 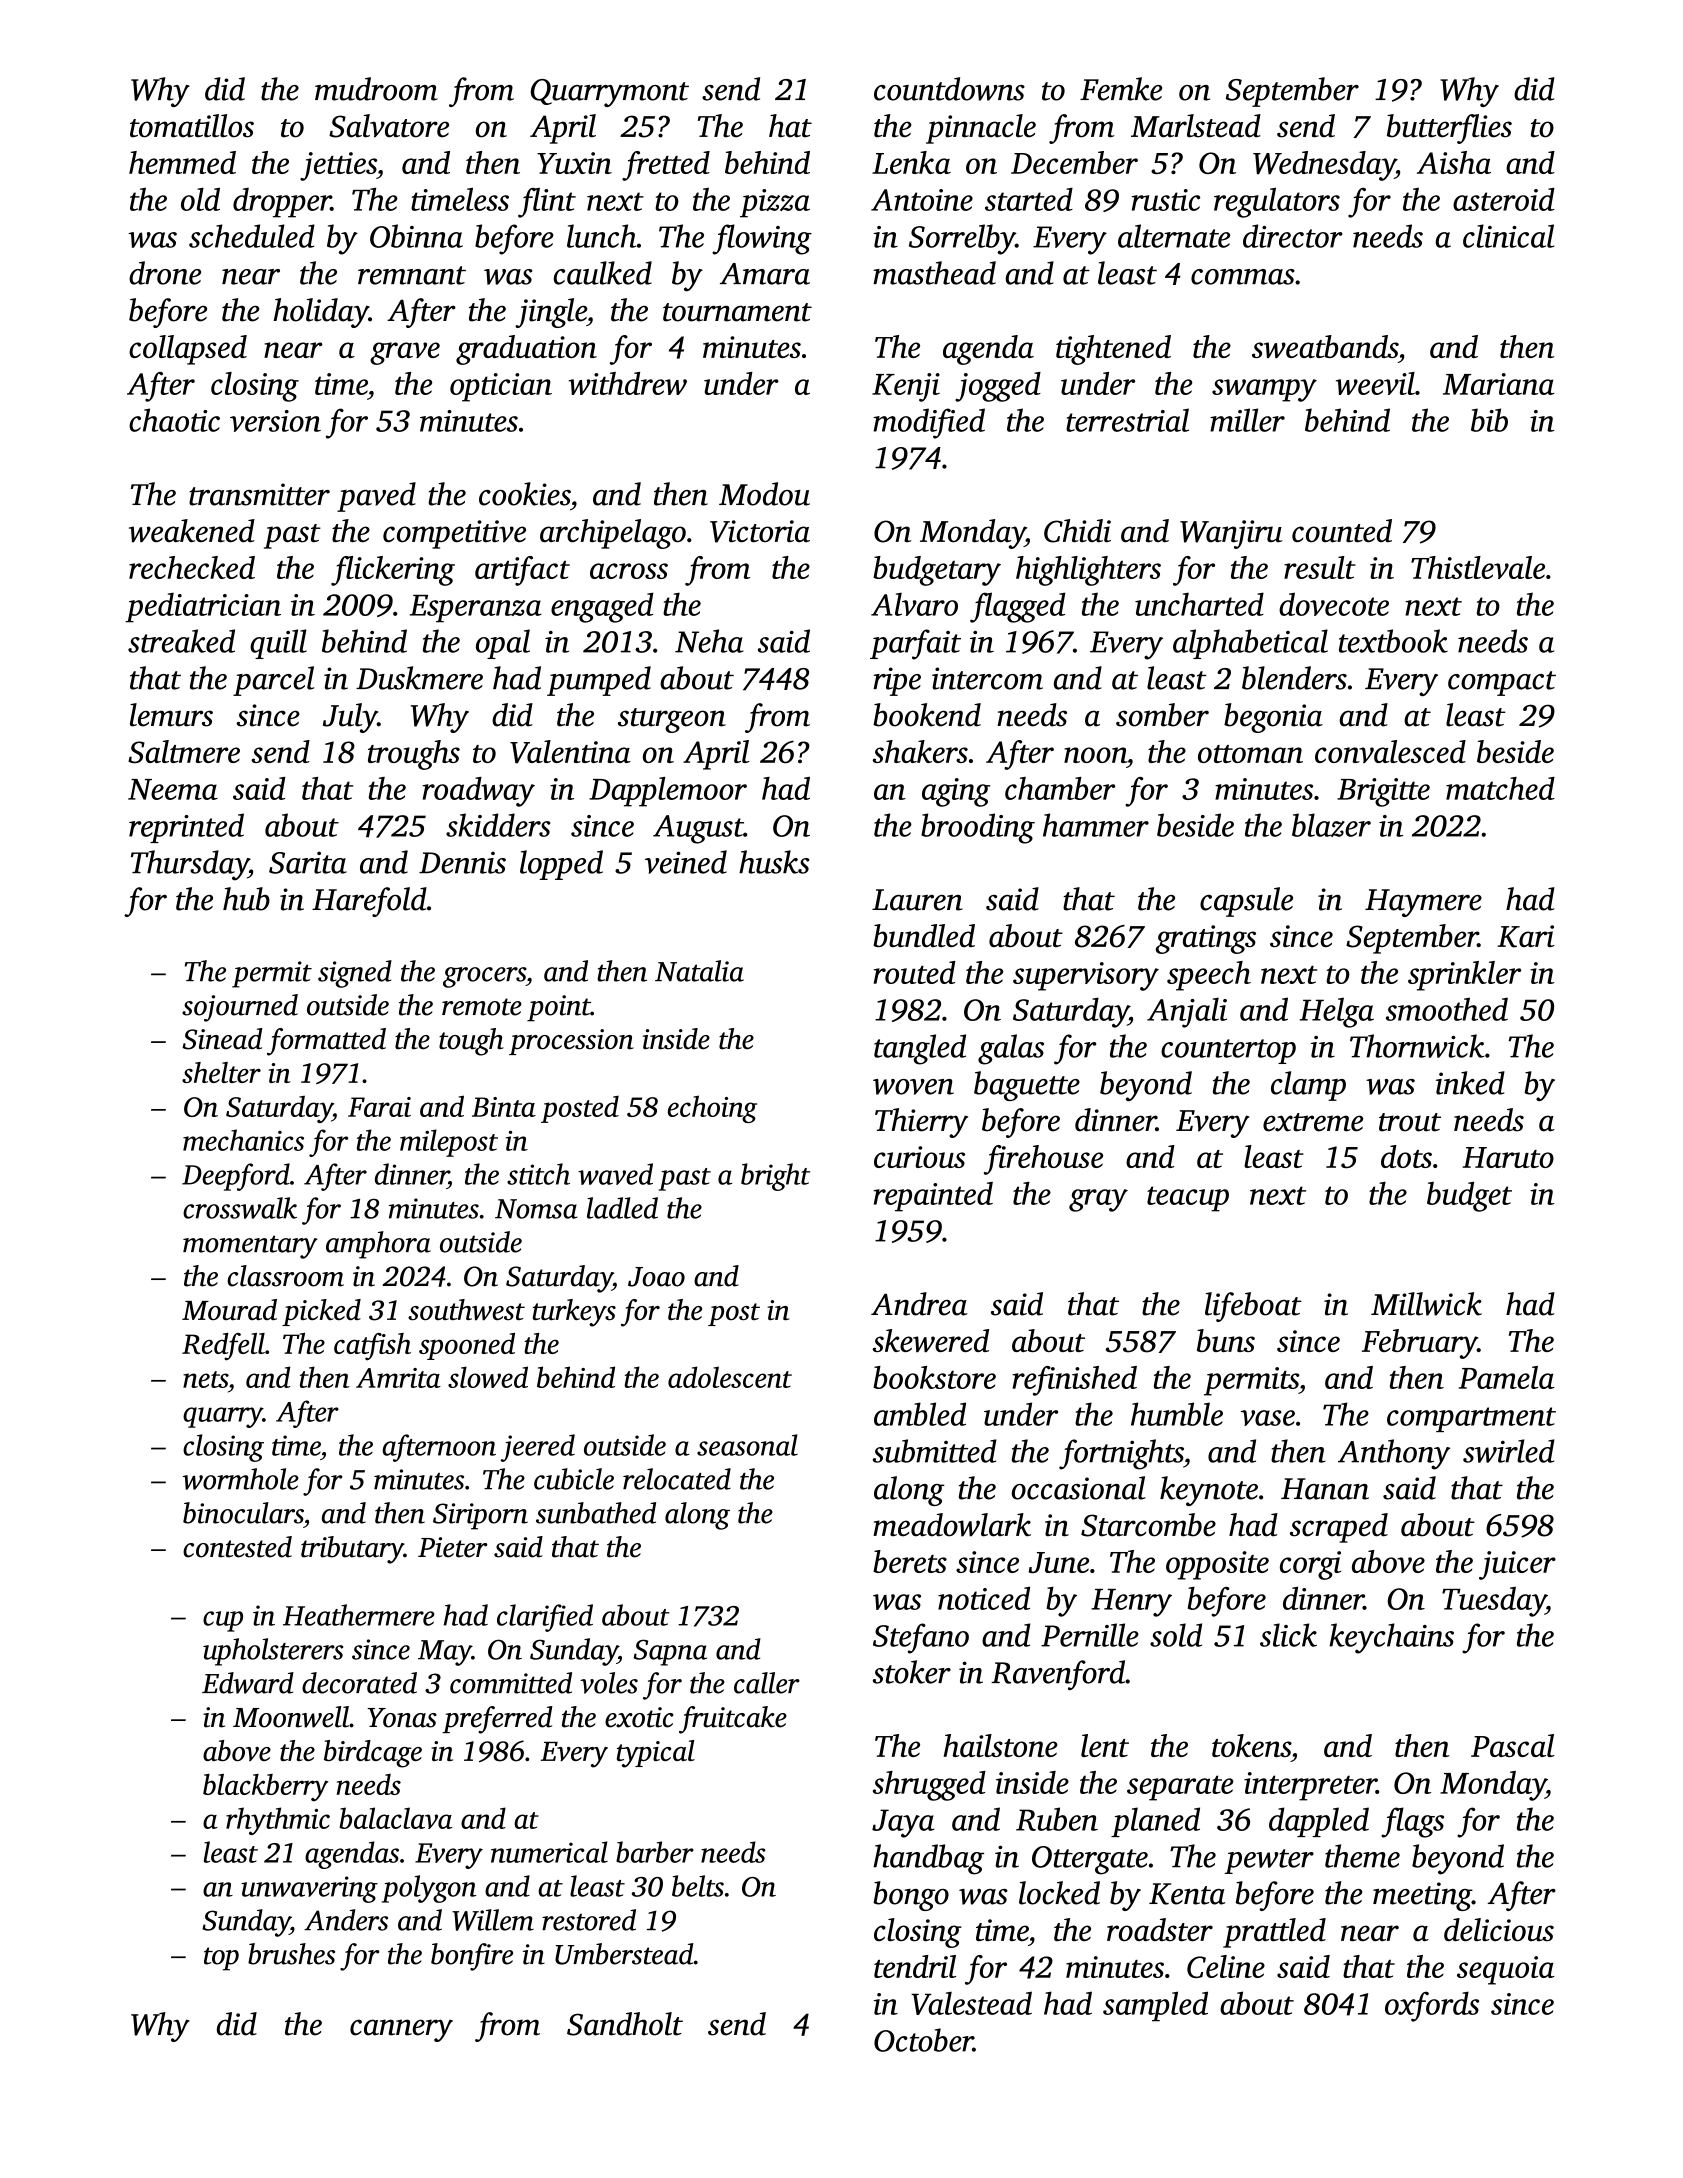 I want to click on drone, so click(x=165, y=273).
